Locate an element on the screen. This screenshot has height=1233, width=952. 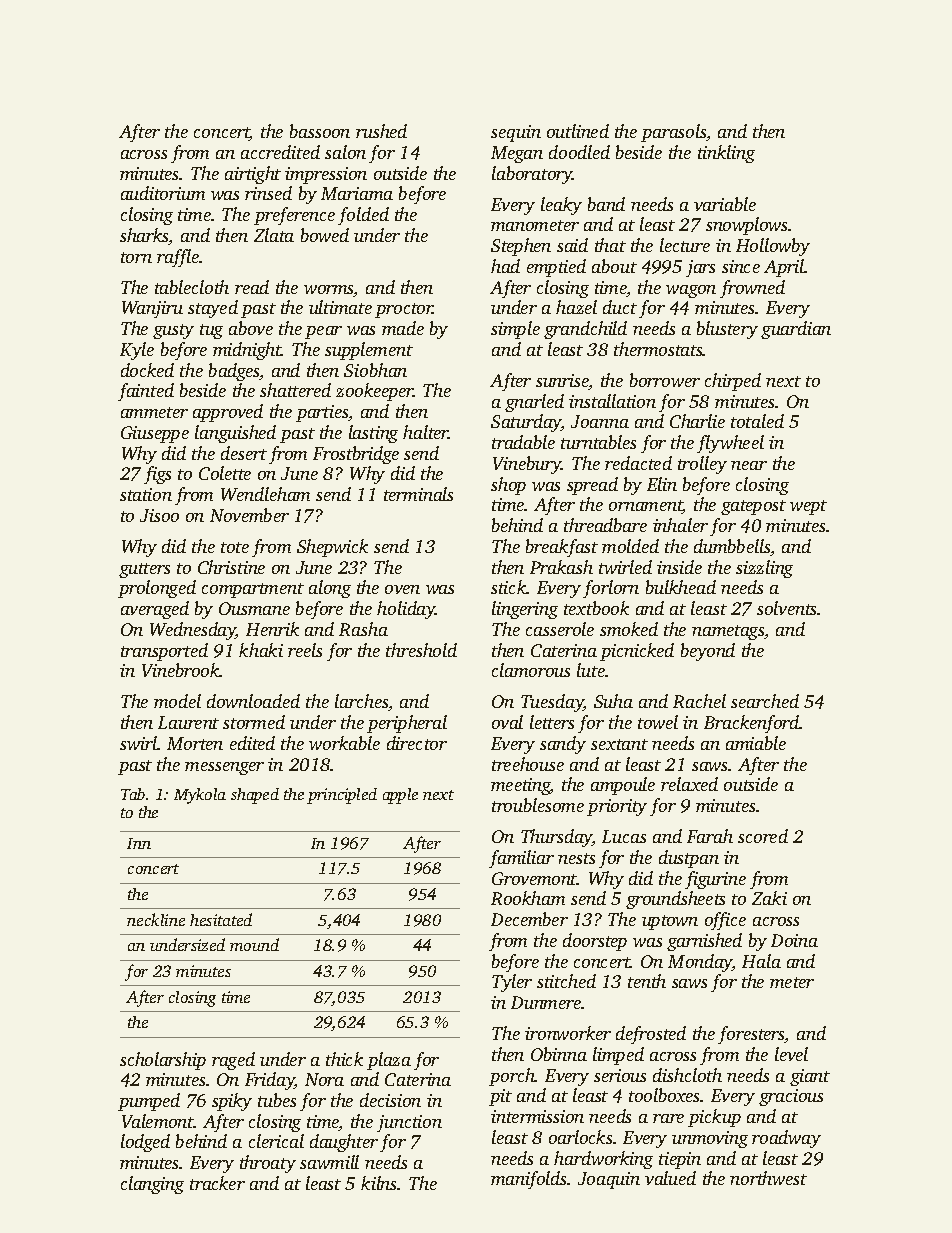
made is located at coordinates (403, 328).
